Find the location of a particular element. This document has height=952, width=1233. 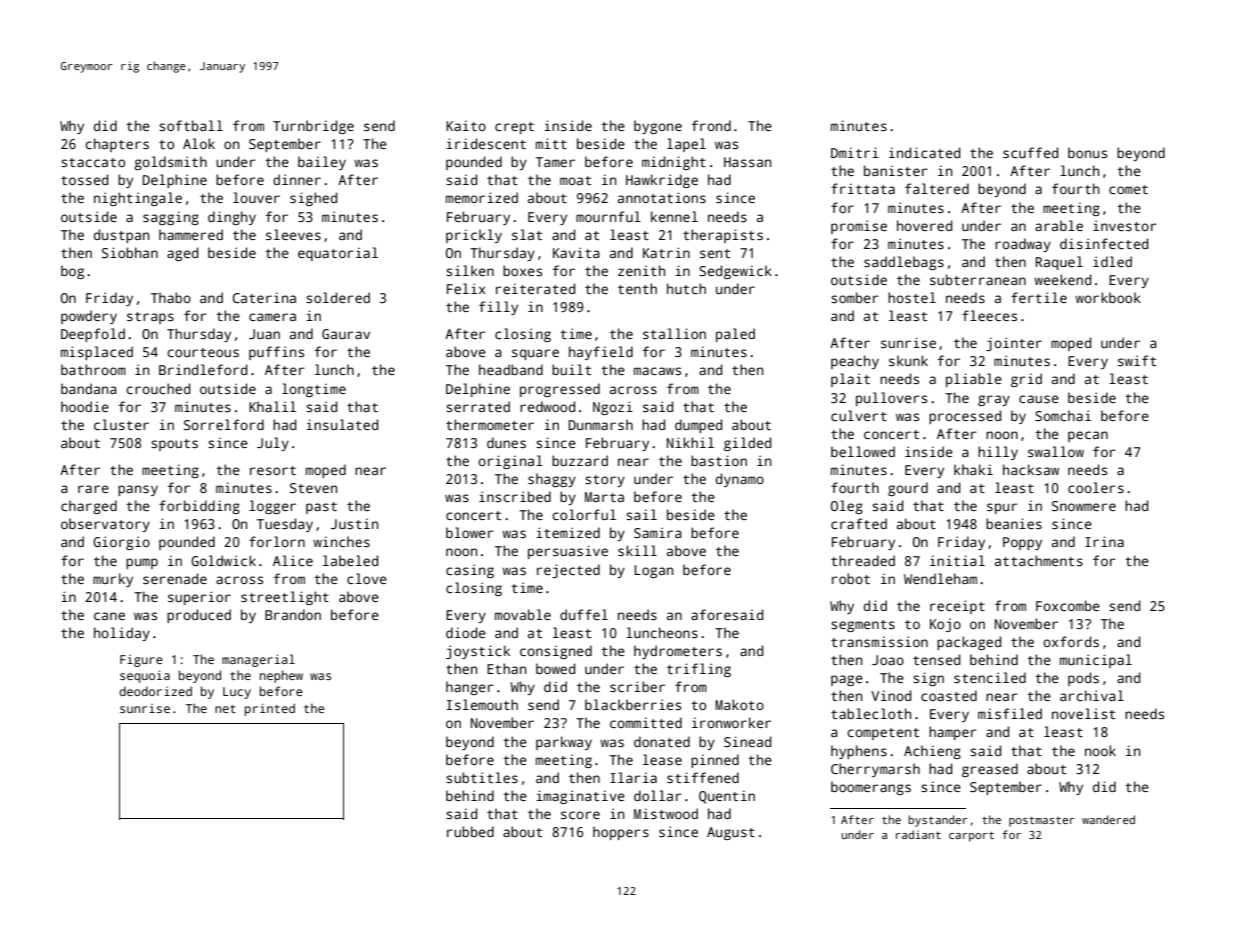

sagging is located at coordinates (171, 218).
